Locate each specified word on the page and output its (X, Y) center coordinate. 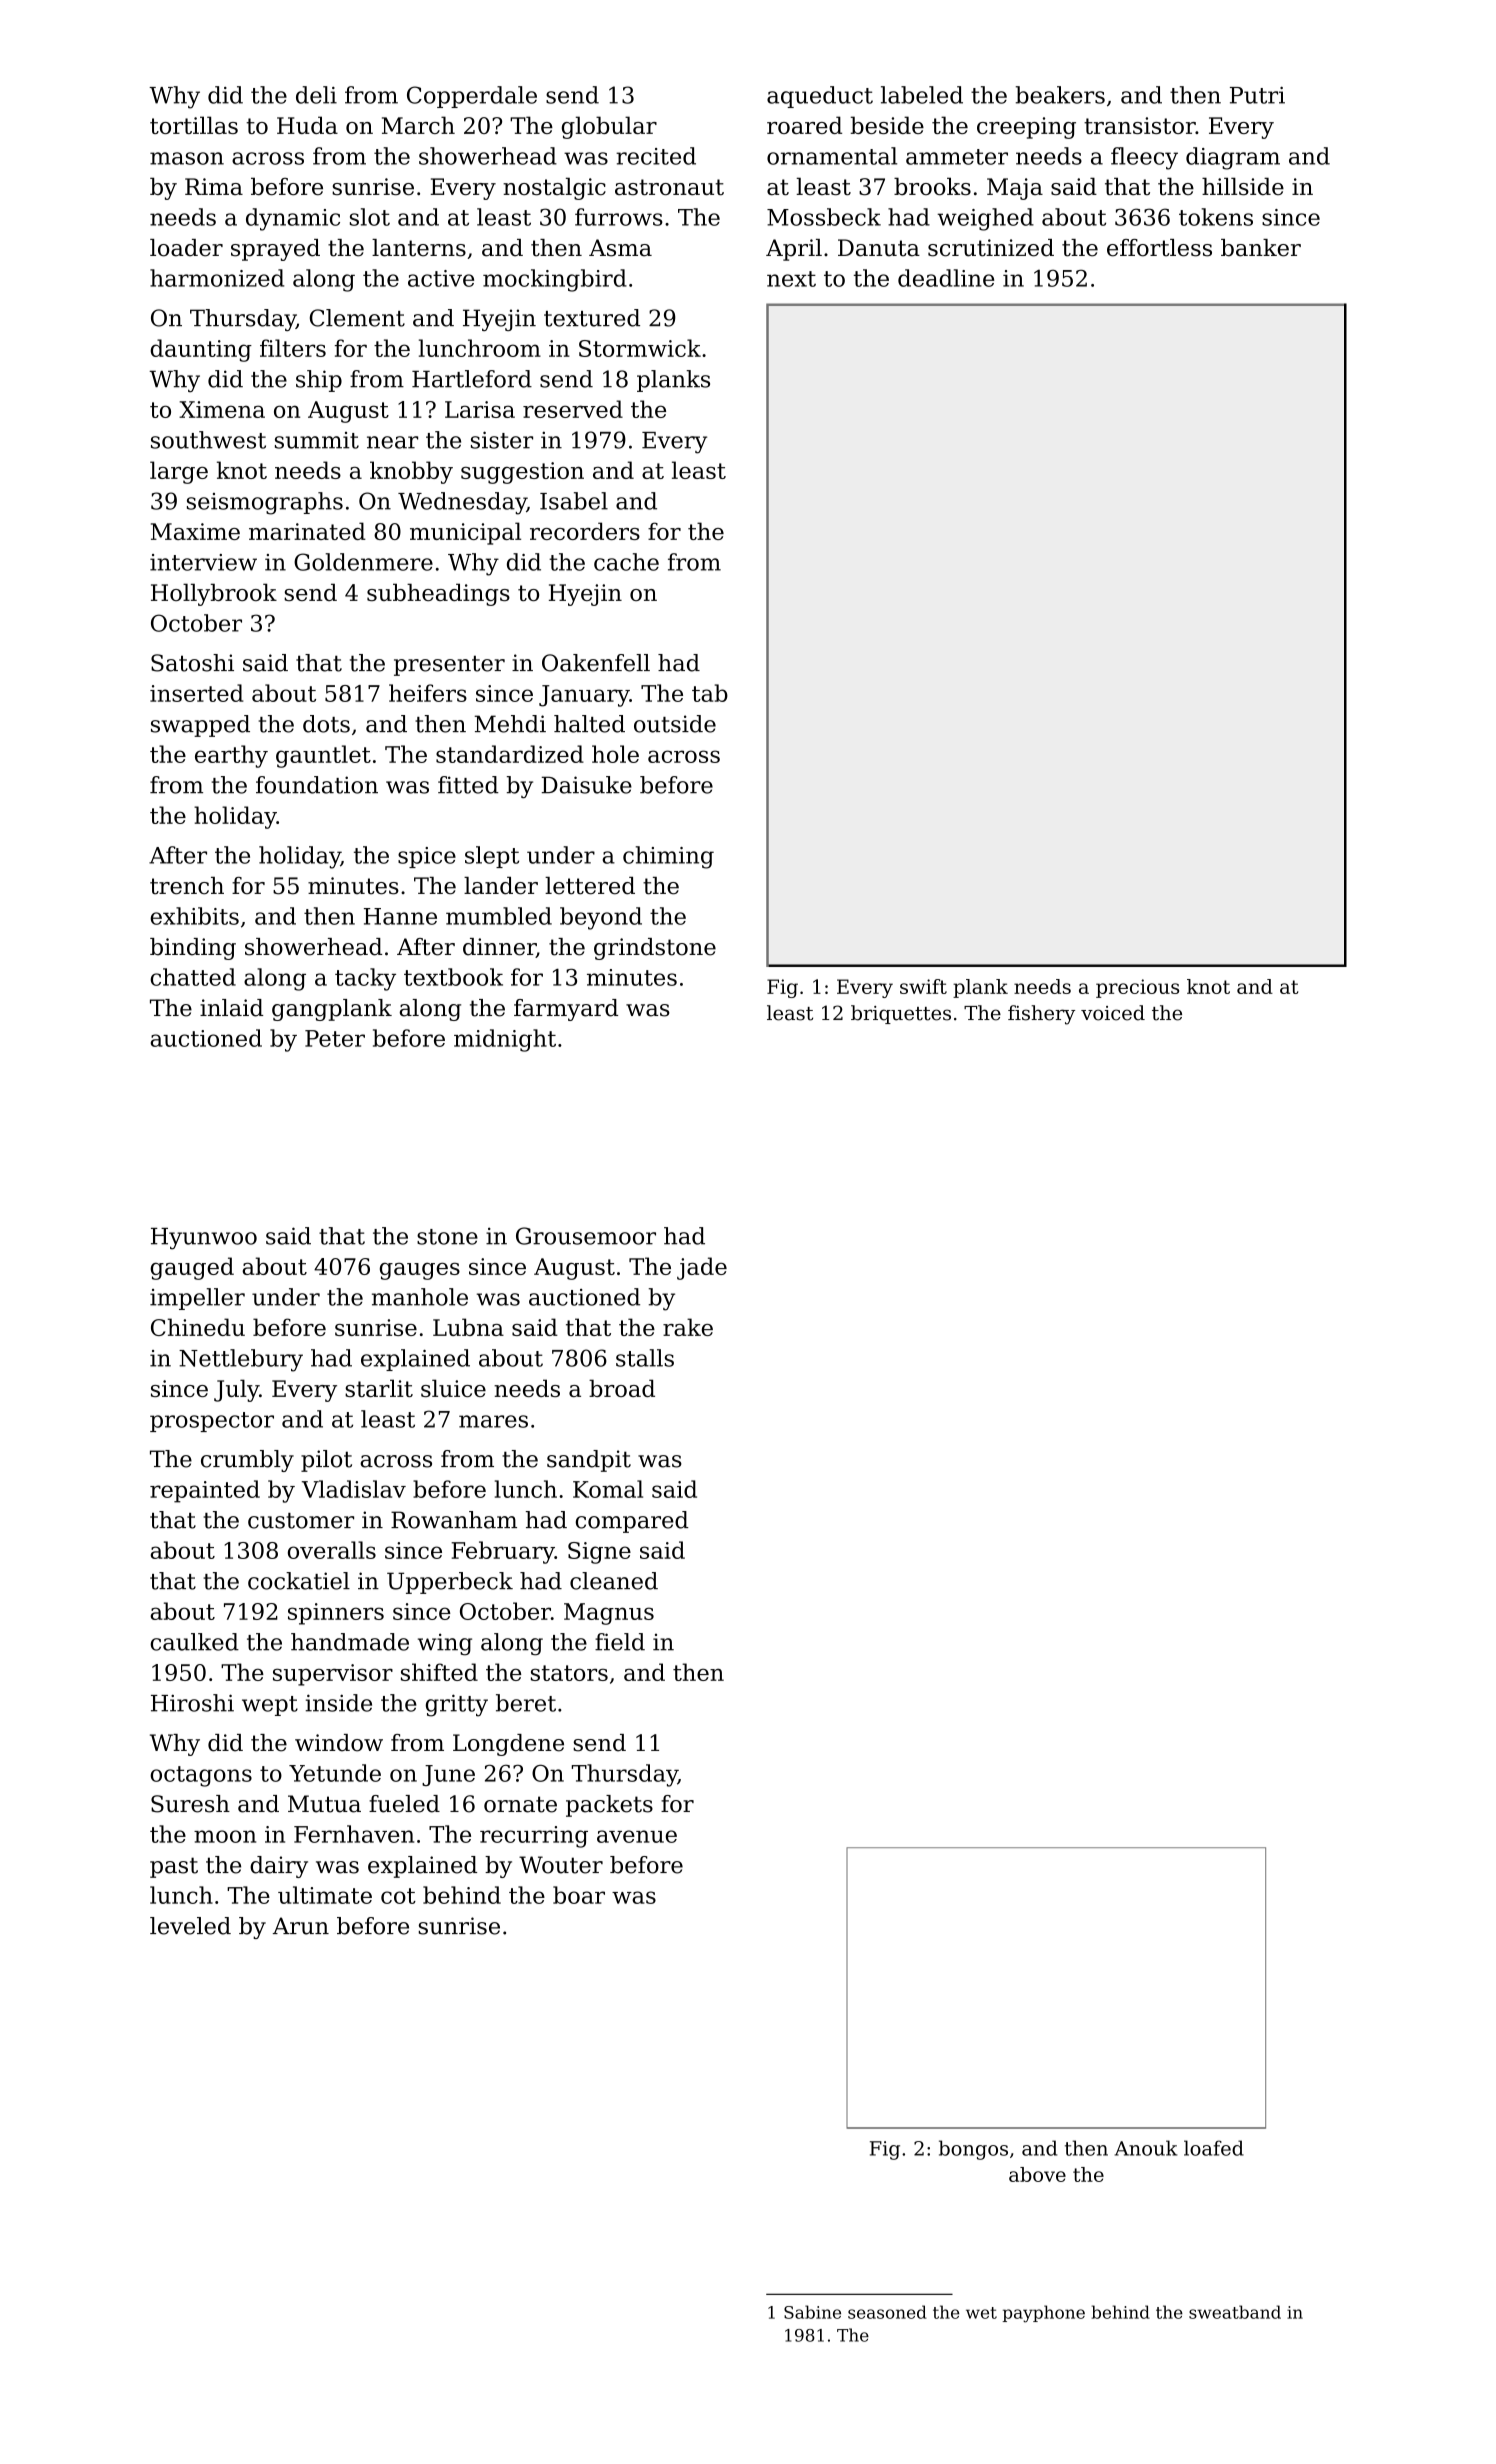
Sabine (812, 2312)
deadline (946, 278)
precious (1137, 988)
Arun (301, 1926)
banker (1261, 248)
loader (186, 248)
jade (702, 1268)
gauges (420, 1271)
